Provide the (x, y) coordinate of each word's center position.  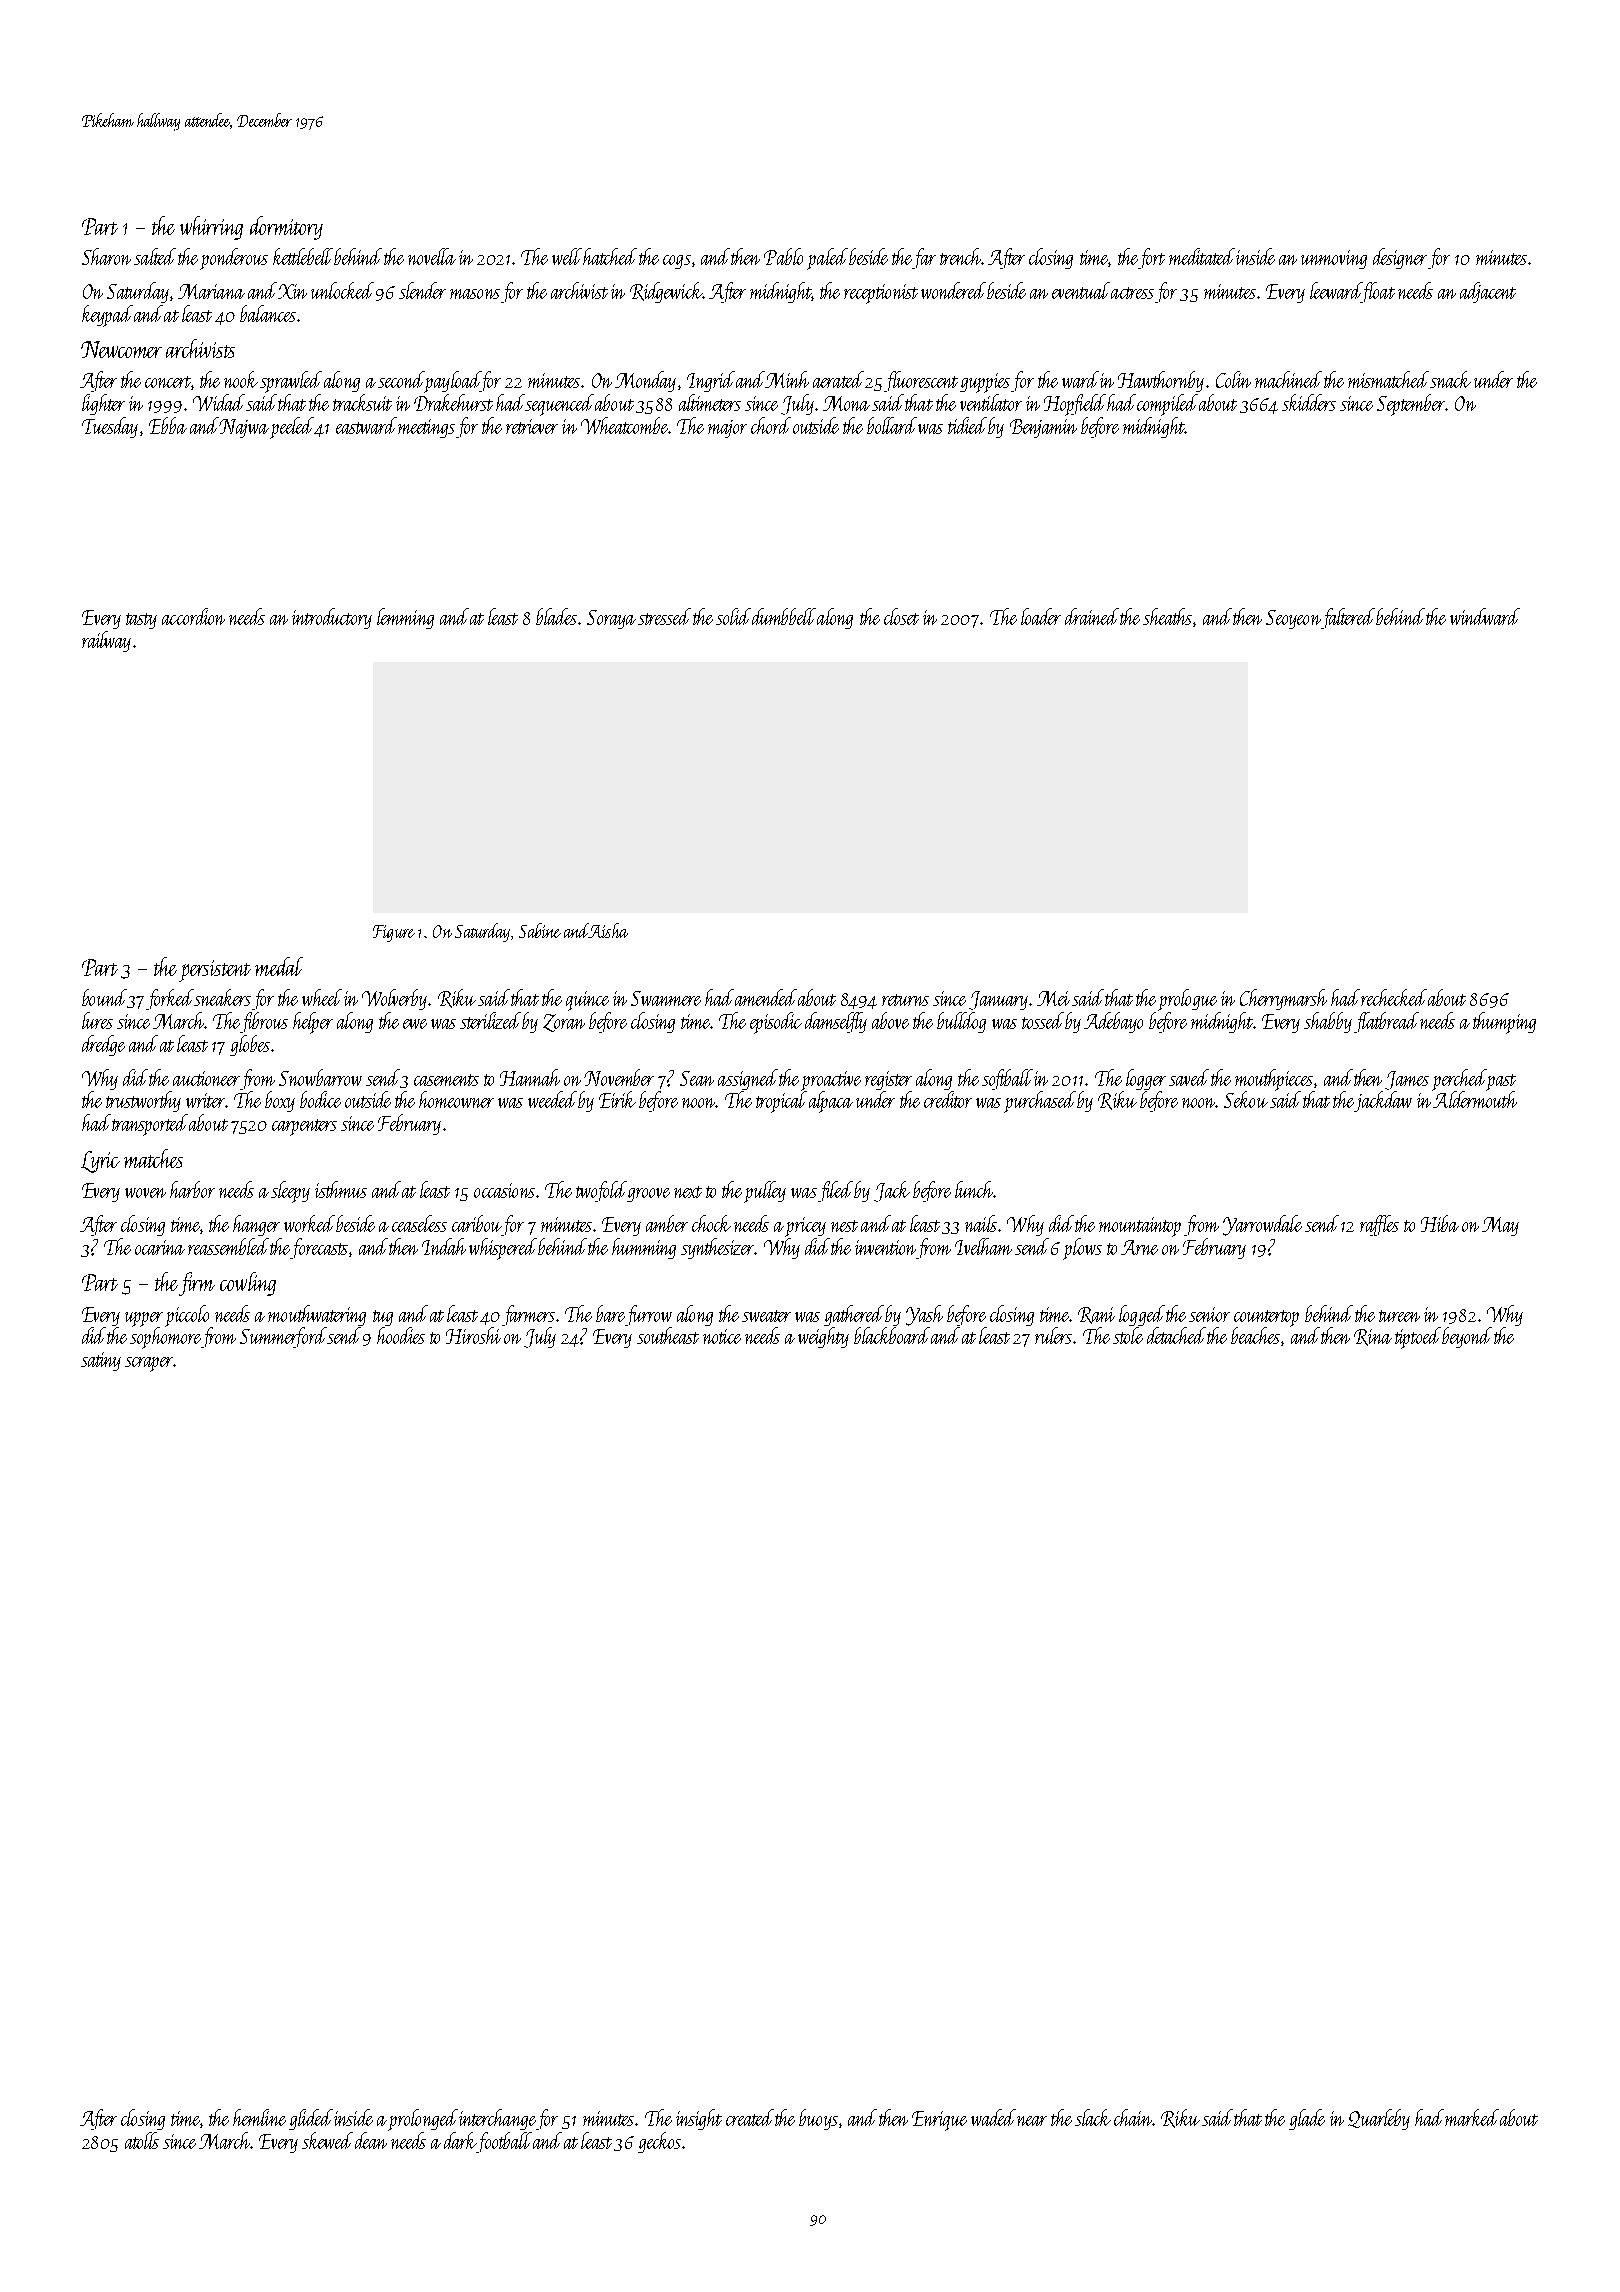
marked (1472, 2117)
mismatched (1388, 379)
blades (556, 616)
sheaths (1167, 616)
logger (1146, 1079)
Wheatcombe (624, 425)
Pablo (783, 256)
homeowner (456, 1099)
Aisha (608, 930)
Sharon (106, 256)
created (750, 2117)
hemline (259, 2117)
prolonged (423, 2120)
